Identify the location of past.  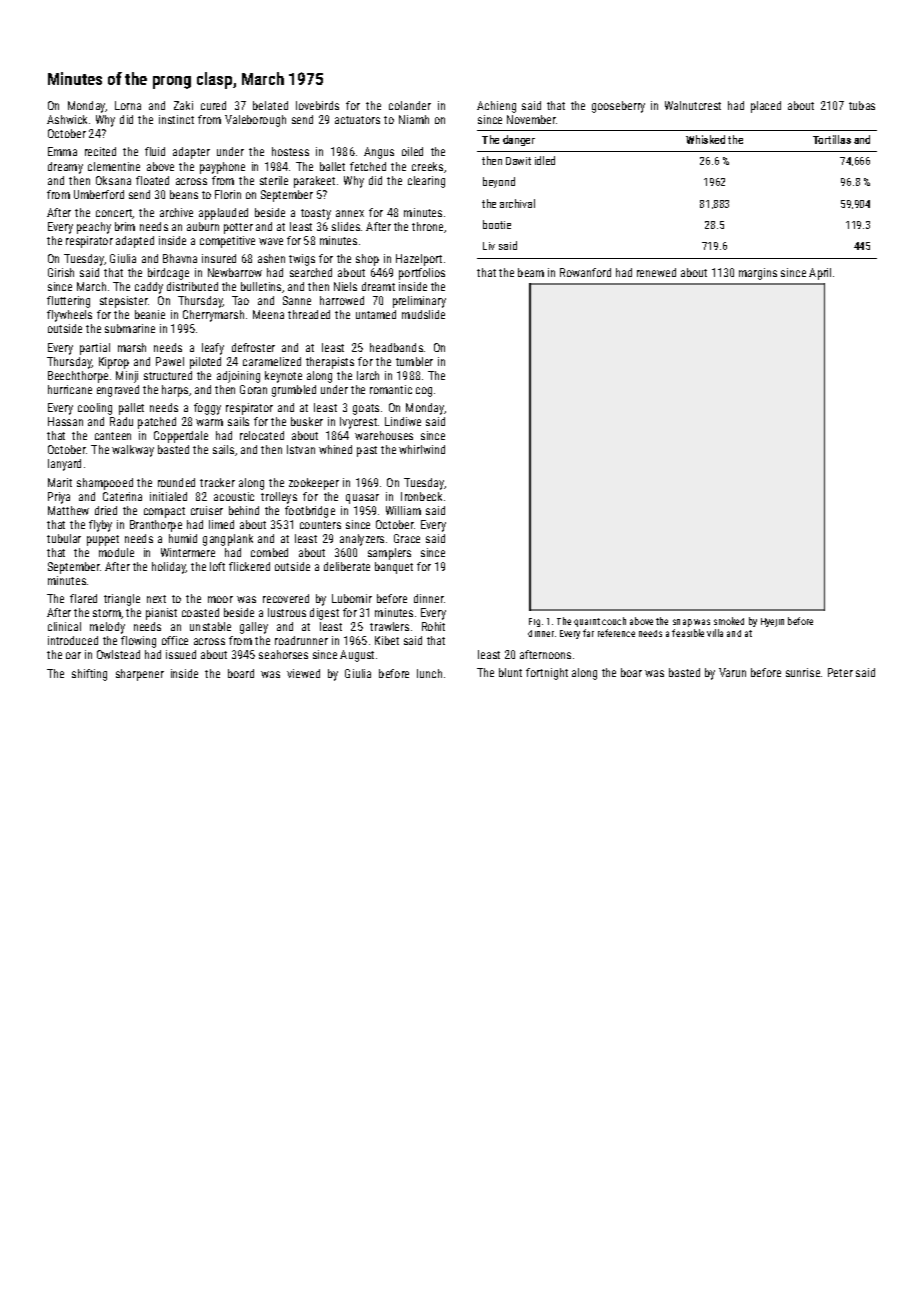
(367, 451).
